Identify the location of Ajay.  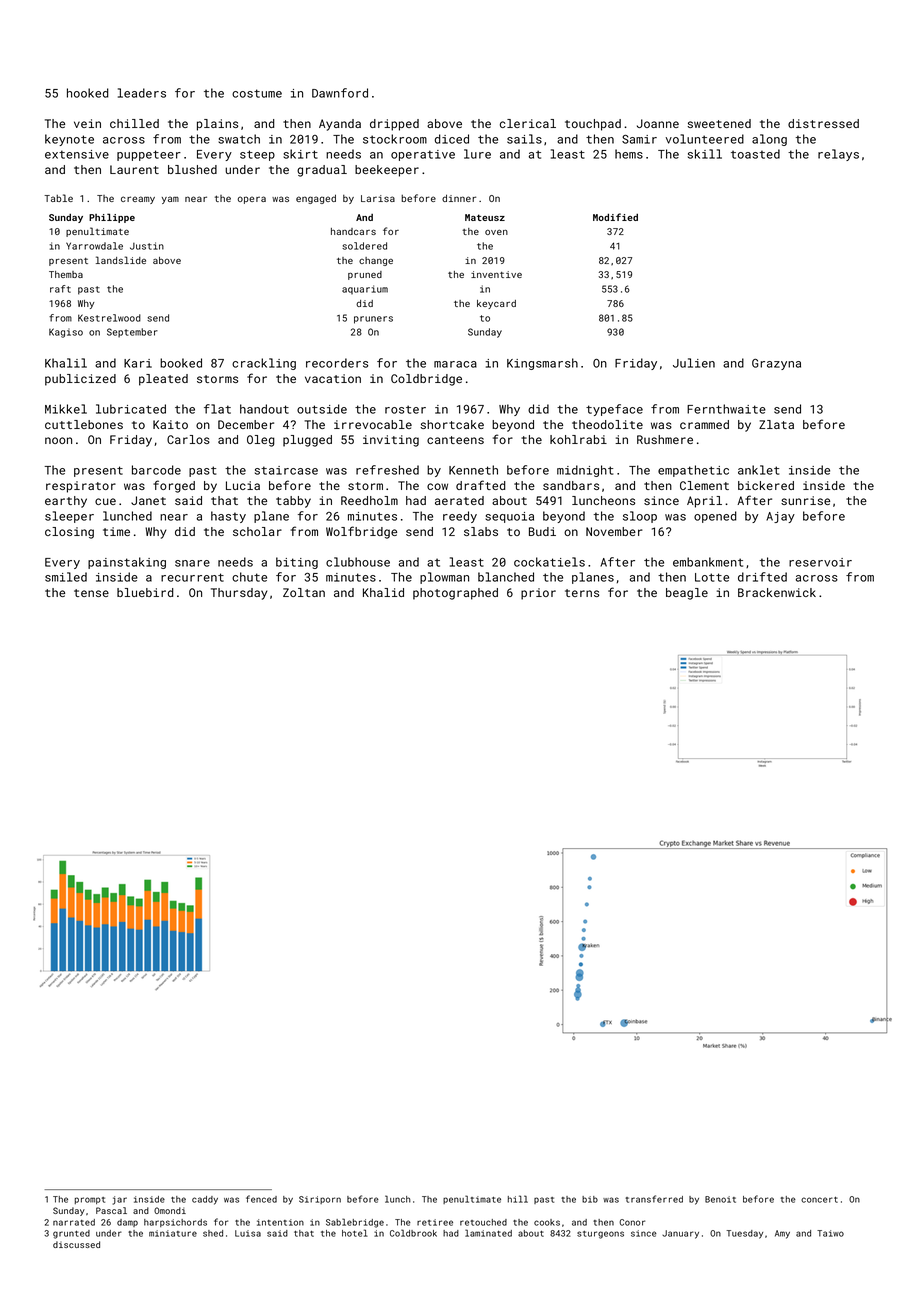
(780, 517).
